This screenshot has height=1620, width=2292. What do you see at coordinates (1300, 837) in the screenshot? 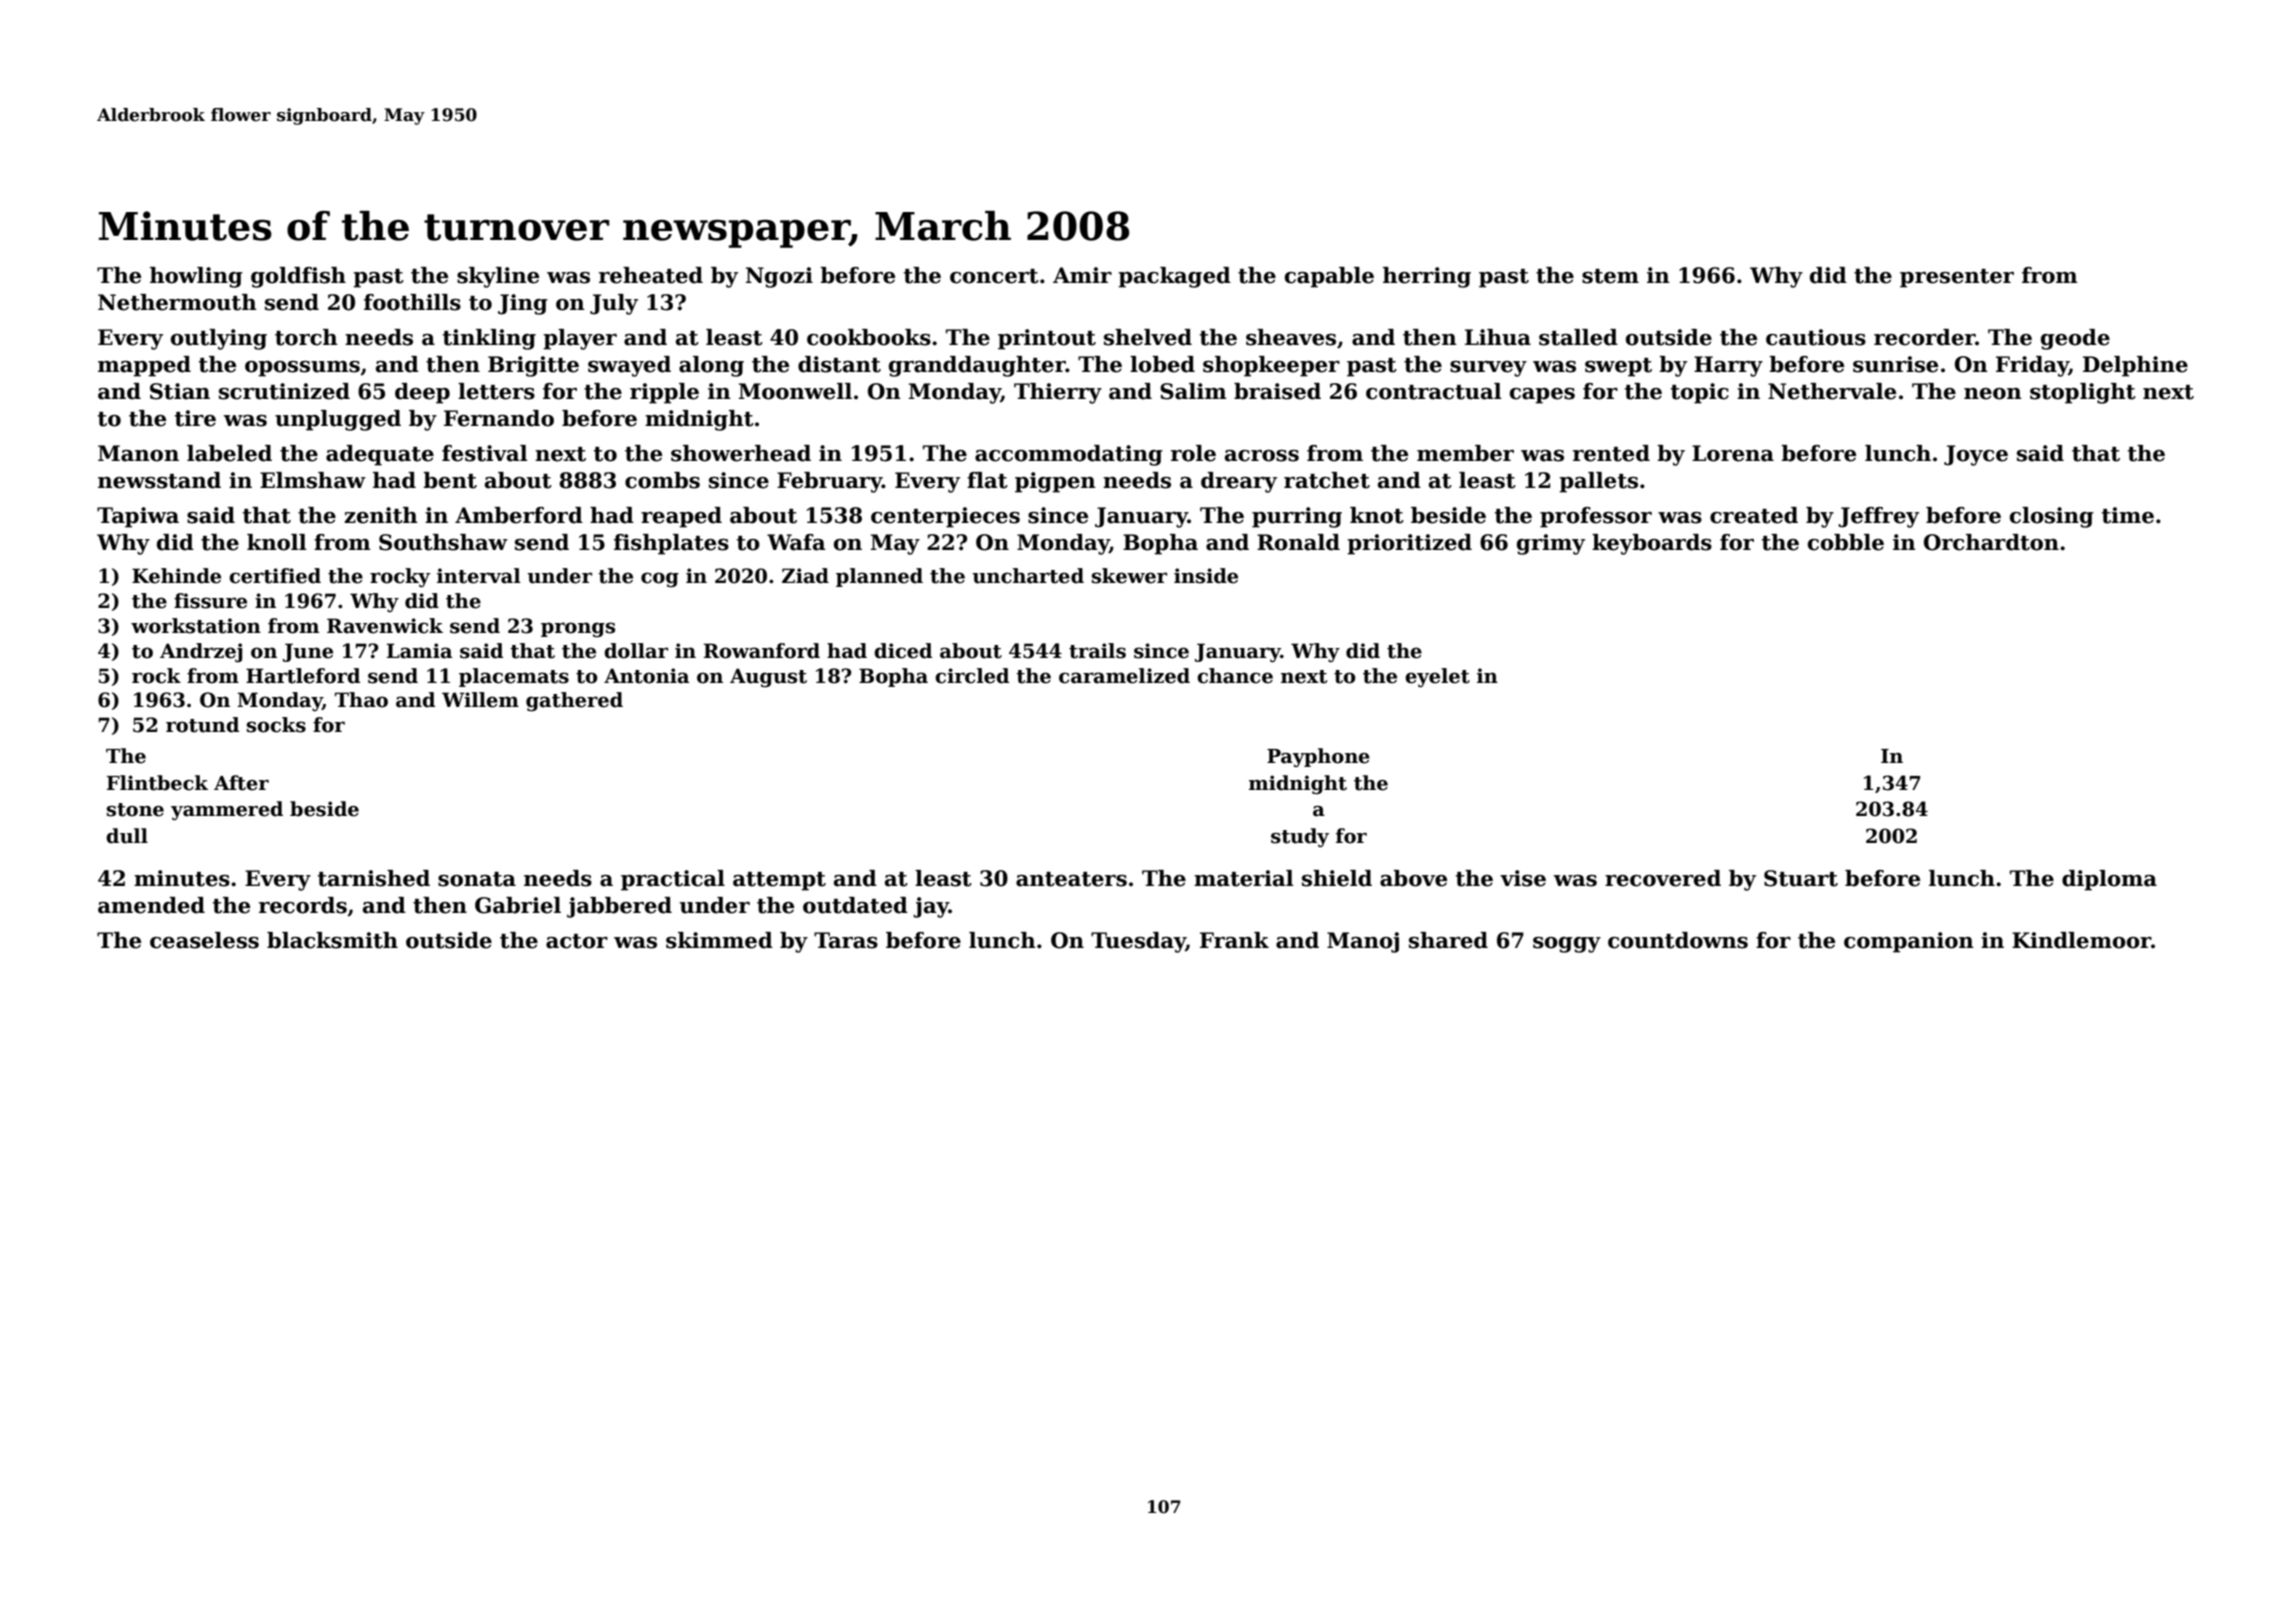
I see `study` at bounding box center [1300, 837].
